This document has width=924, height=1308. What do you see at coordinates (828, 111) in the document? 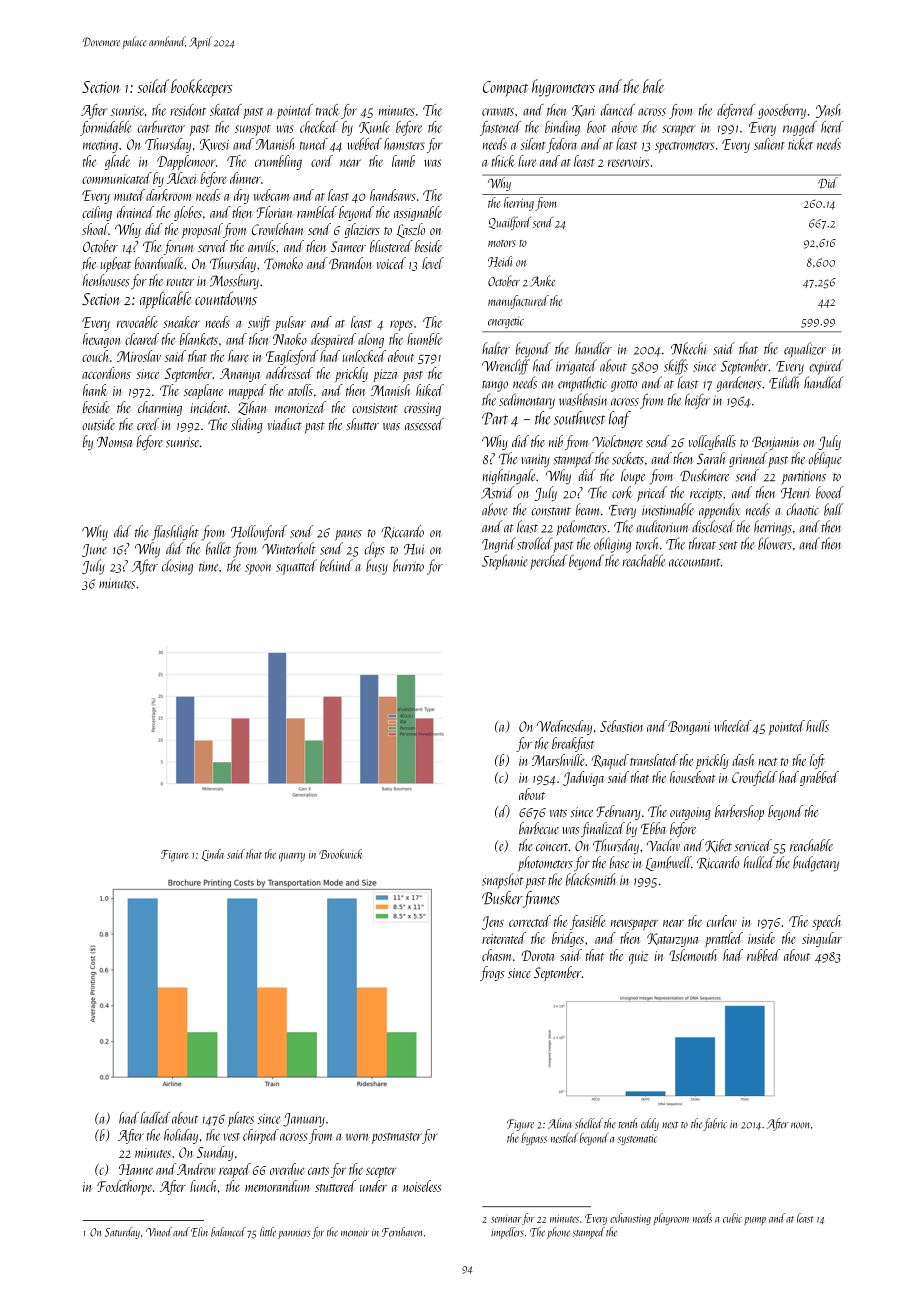
I see `Yash` at bounding box center [828, 111].
